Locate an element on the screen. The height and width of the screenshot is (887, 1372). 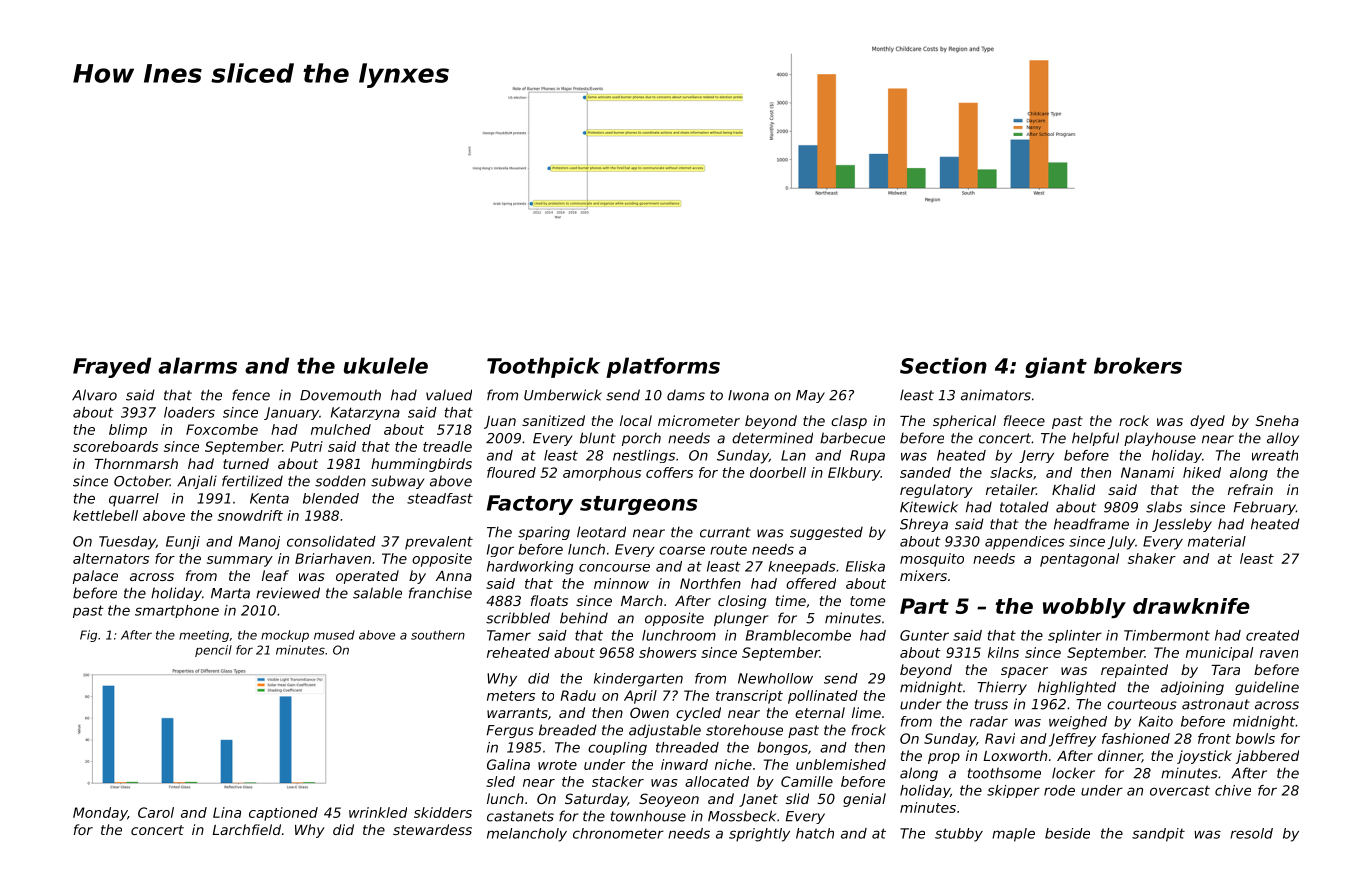
Carol is located at coordinates (156, 812).
